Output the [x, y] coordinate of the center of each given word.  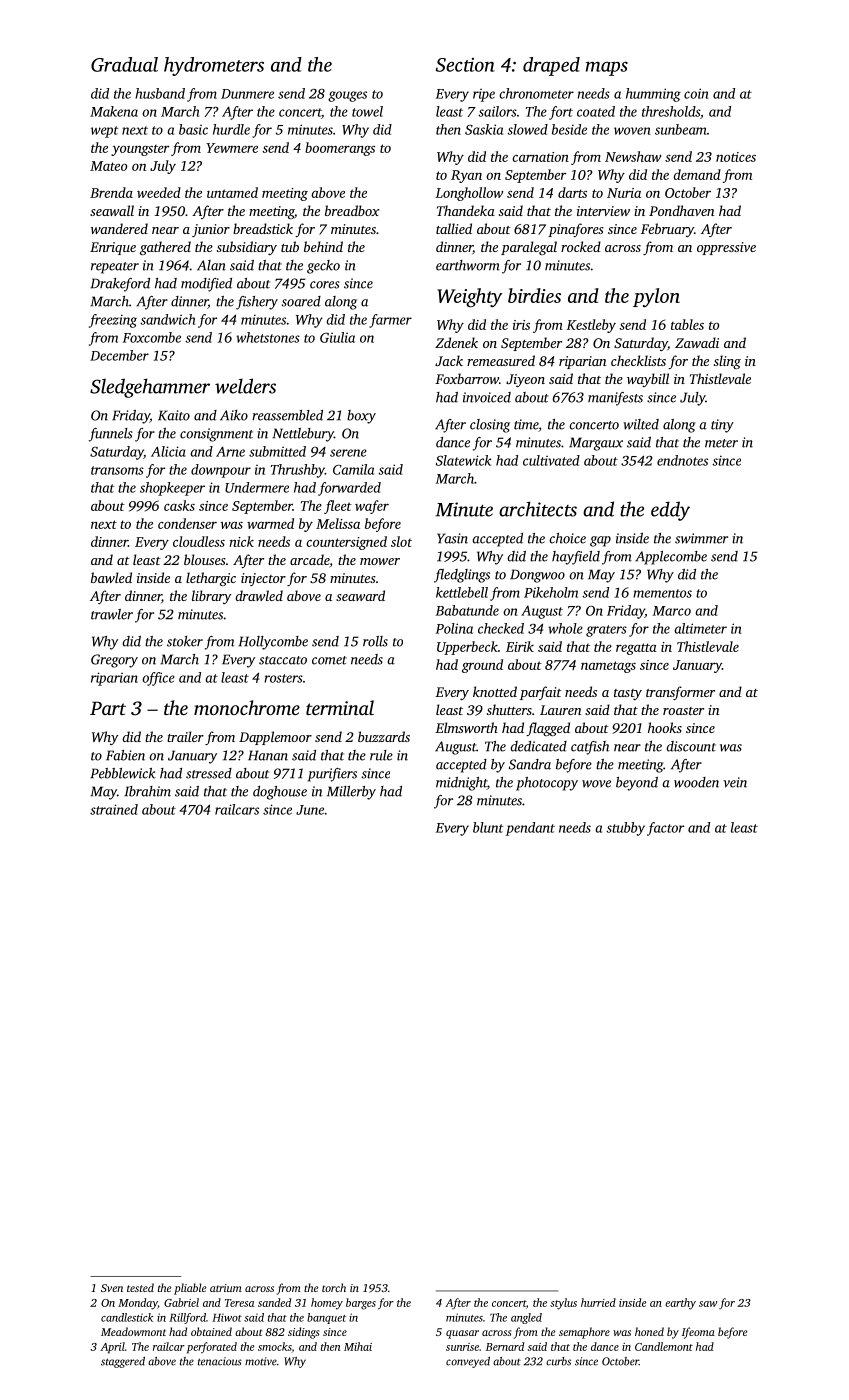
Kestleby [591, 326]
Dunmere [247, 94]
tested [140, 1287]
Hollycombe [273, 643]
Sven [112, 1288]
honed [649, 1331]
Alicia [168, 451]
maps [607, 68]
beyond [637, 784]
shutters [509, 709]
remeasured [501, 360]
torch [334, 1287]
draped [551, 66]
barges [361, 1304]
